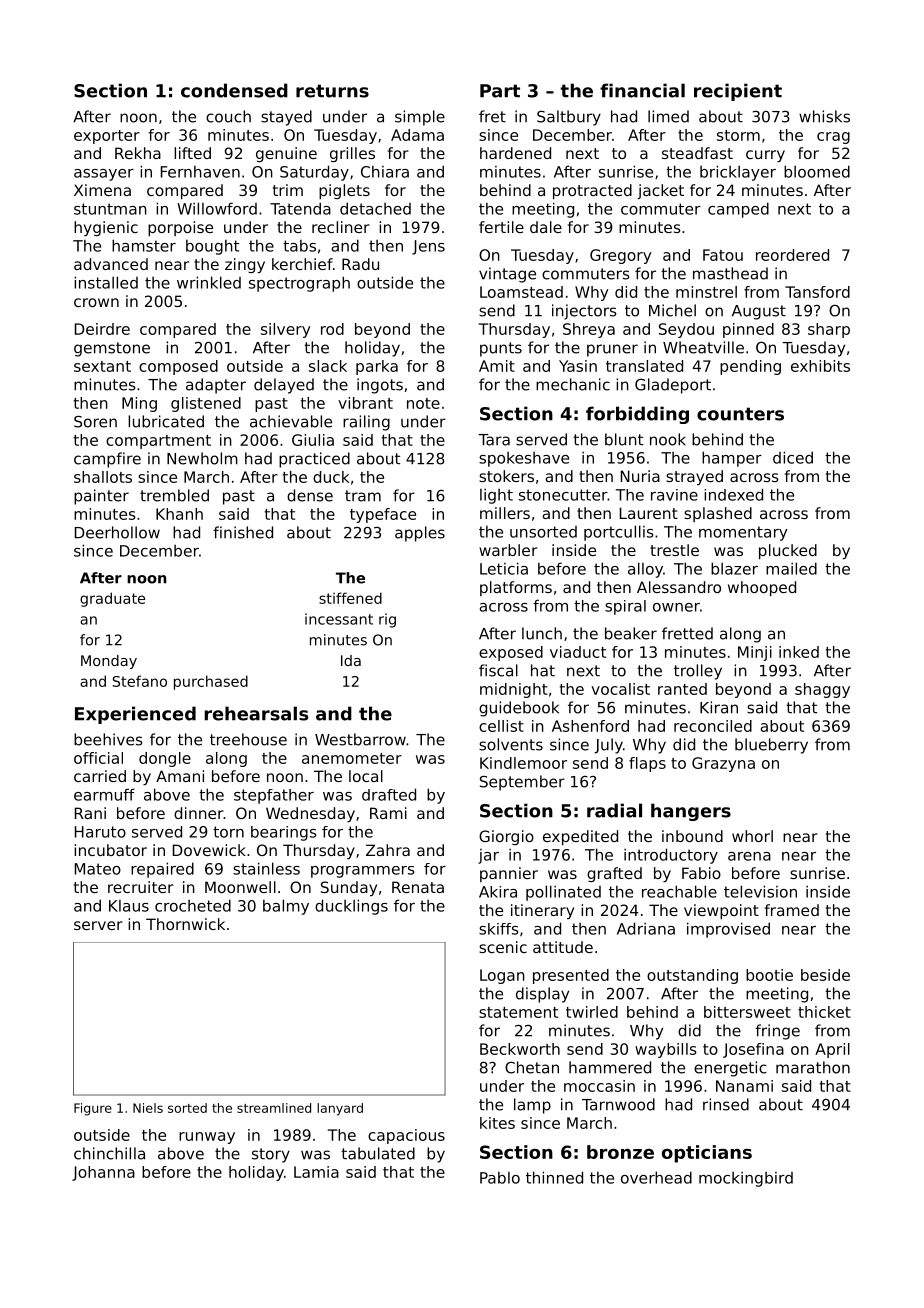 Image resolution: width=924 pixels, height=1308 pixels. Describe the element at coordinates (500, 1177) in the image. I see `Pablo` at that location.
